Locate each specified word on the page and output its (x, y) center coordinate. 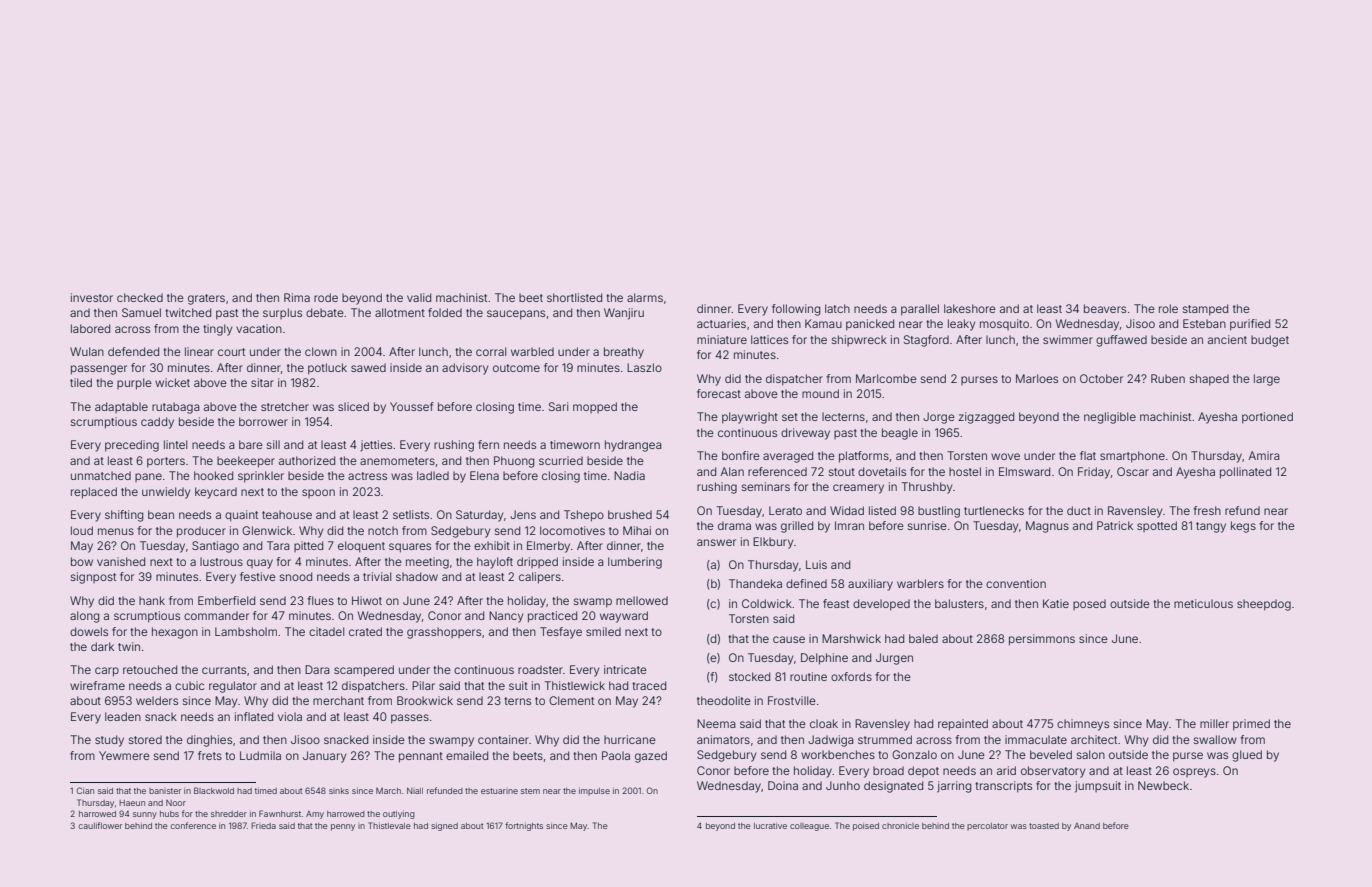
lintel (175, 444)
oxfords (851, 676)
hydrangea (633, 446)
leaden (123, 716)
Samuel (141, 312)
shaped (1209, 380)
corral (491, 351)
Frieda (263, 825)
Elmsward (1024, 471)
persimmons (1042, 640)
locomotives (572, 530)
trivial (377, 576)
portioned (1267, 418)
